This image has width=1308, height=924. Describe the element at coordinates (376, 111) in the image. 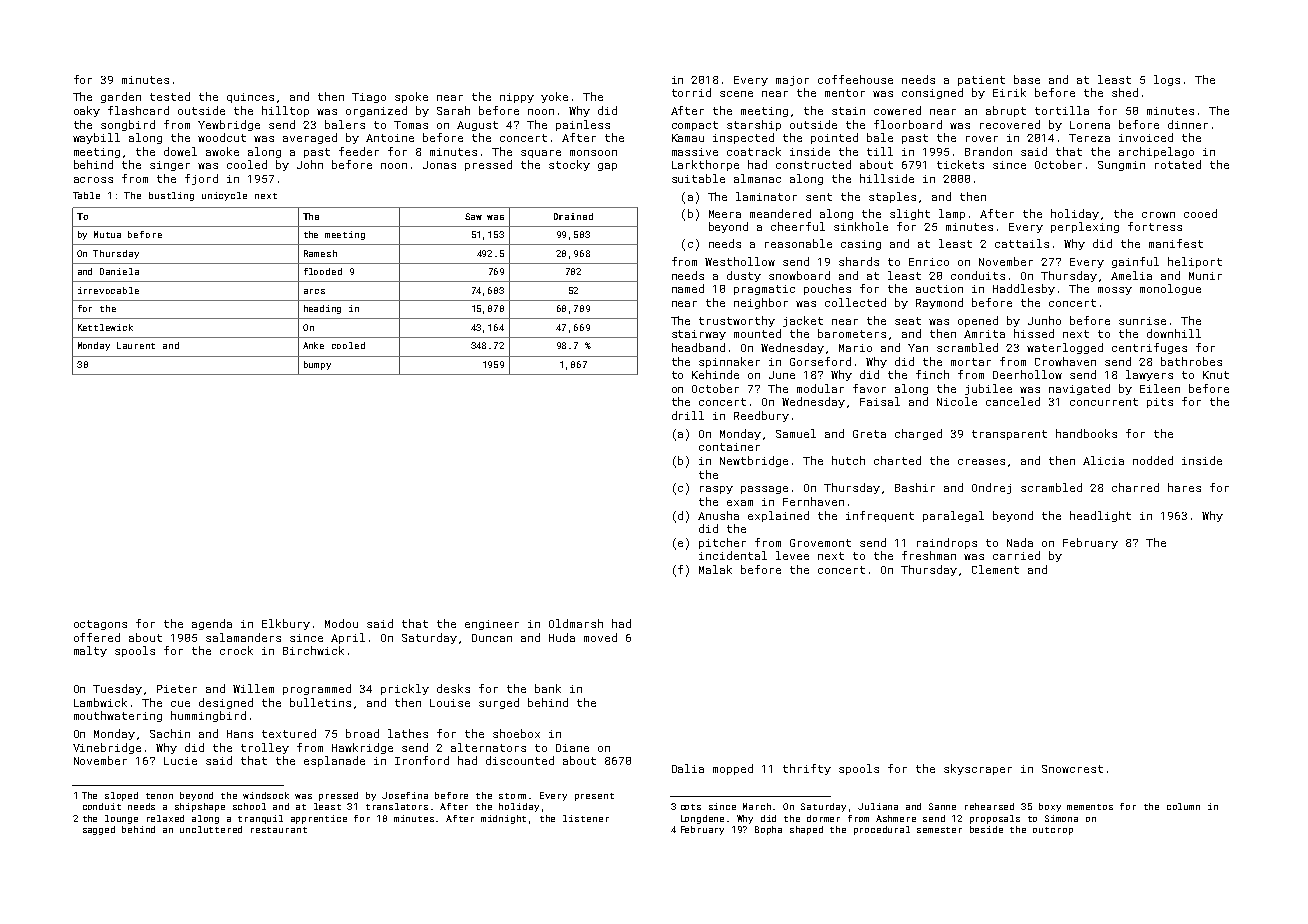

I see `organized` at that location.
